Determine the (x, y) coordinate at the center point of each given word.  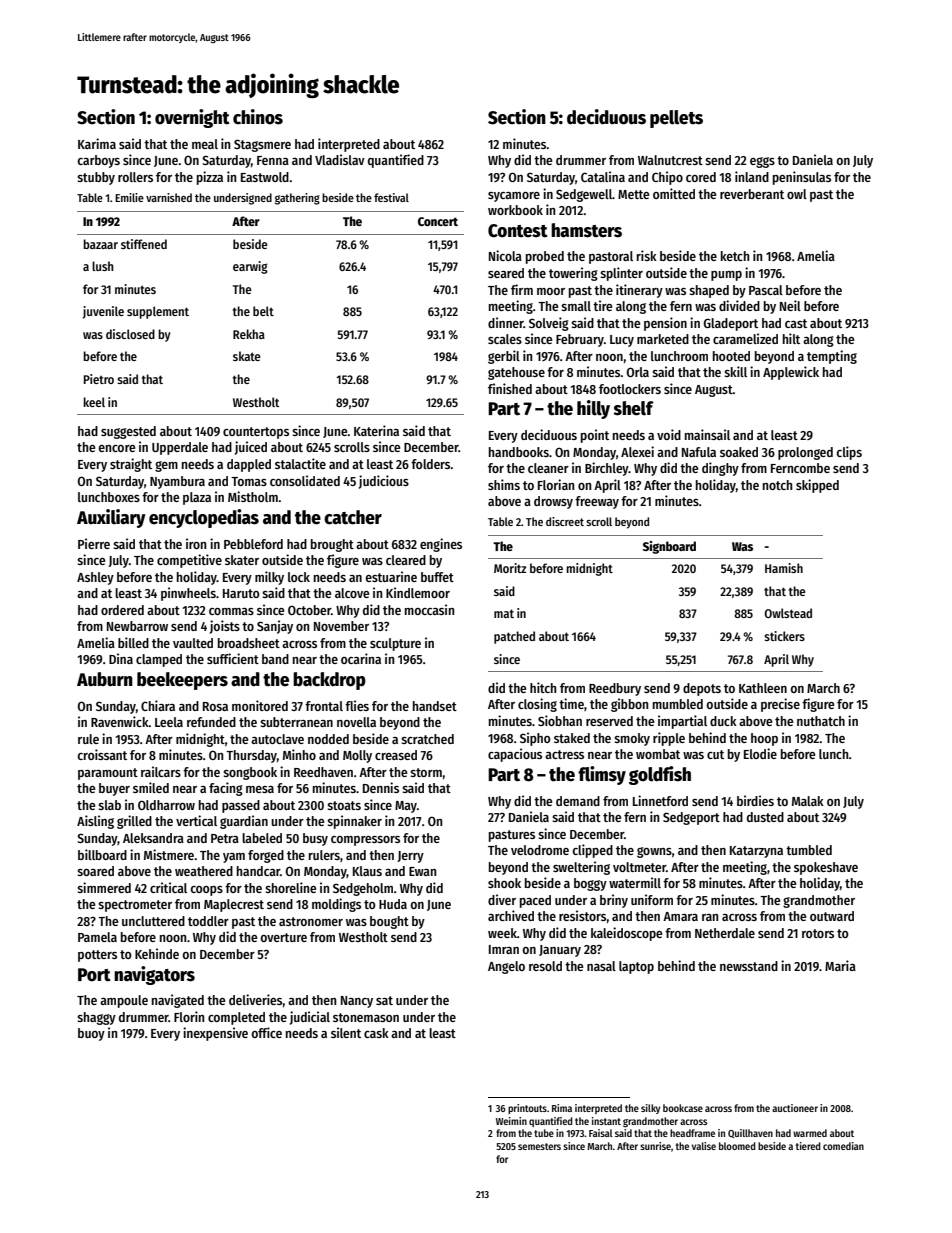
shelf (634, 408)
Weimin (511, 1121)
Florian (556, 484)
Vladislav (340, 159)
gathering (297, 199)
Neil (790, 305)
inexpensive (215, 1034)
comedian (843, 1146)
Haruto (241, 593)
